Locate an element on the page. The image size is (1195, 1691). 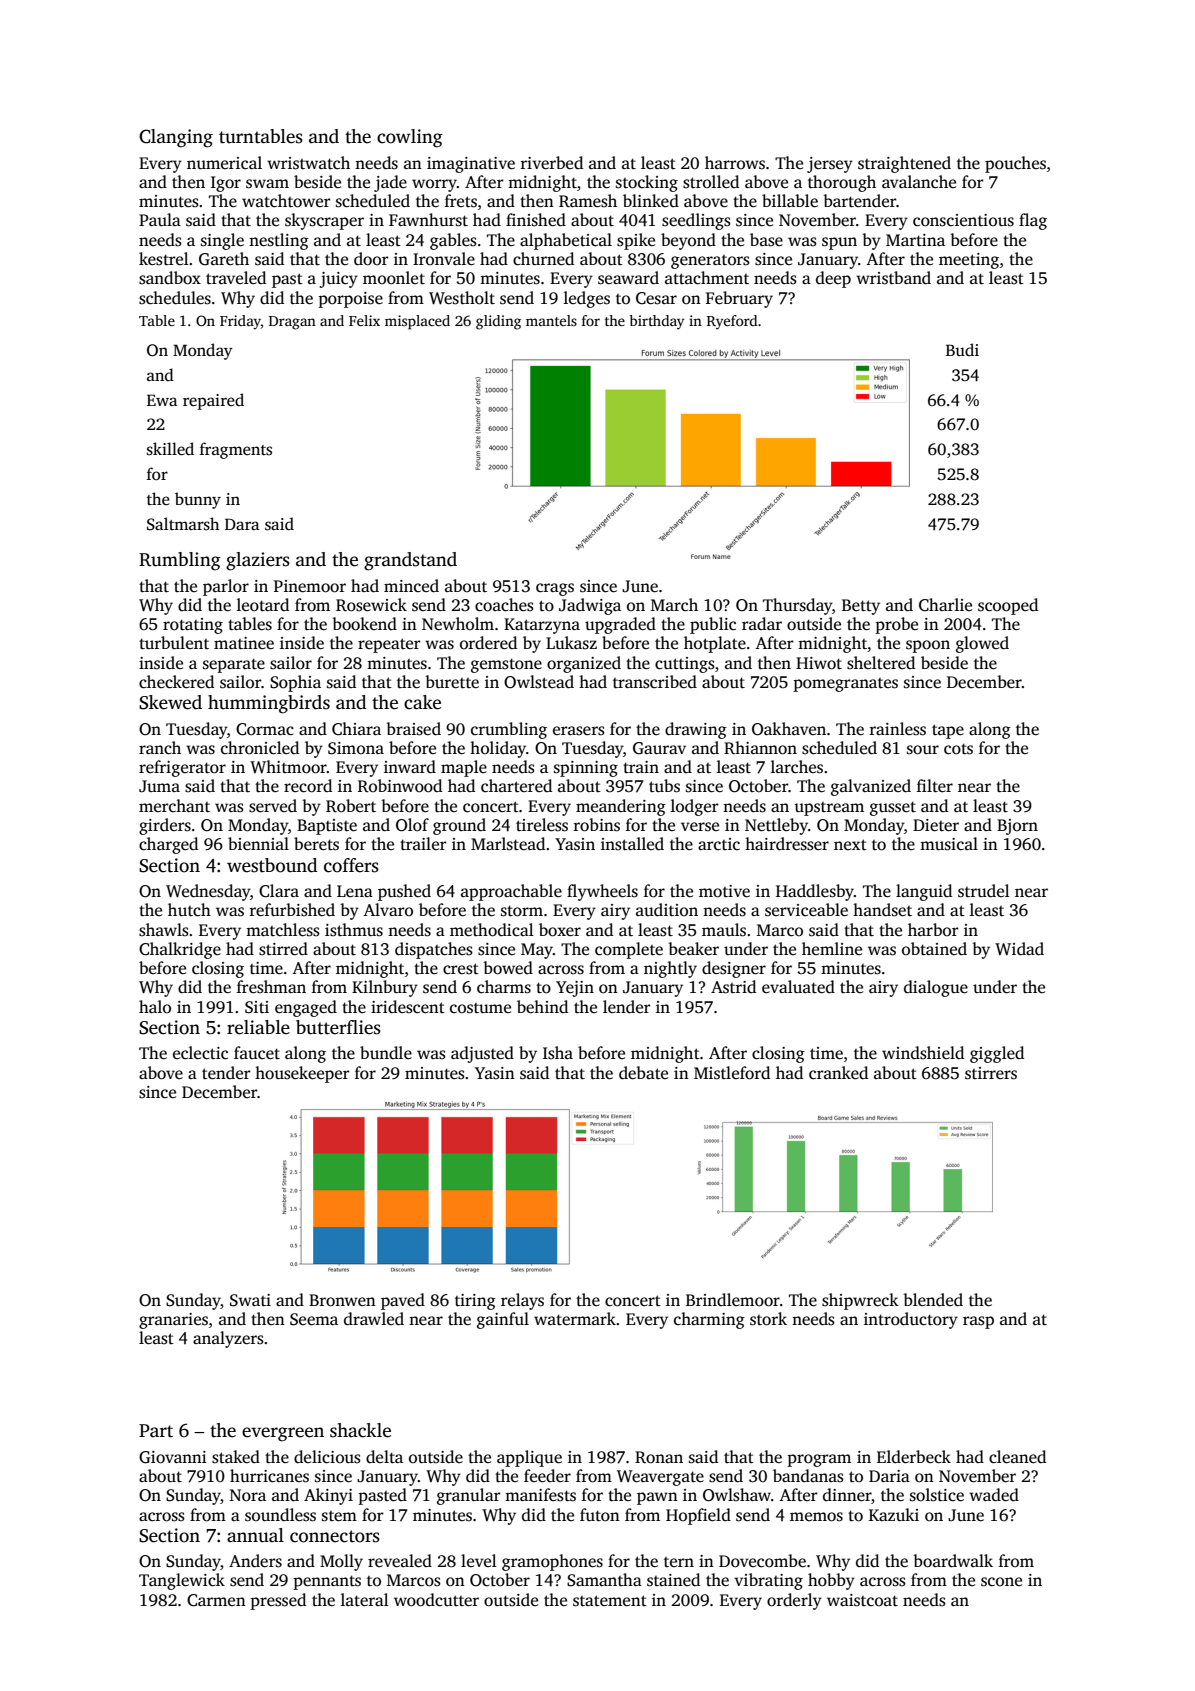
mantels is located at coordinates (551, 320).
